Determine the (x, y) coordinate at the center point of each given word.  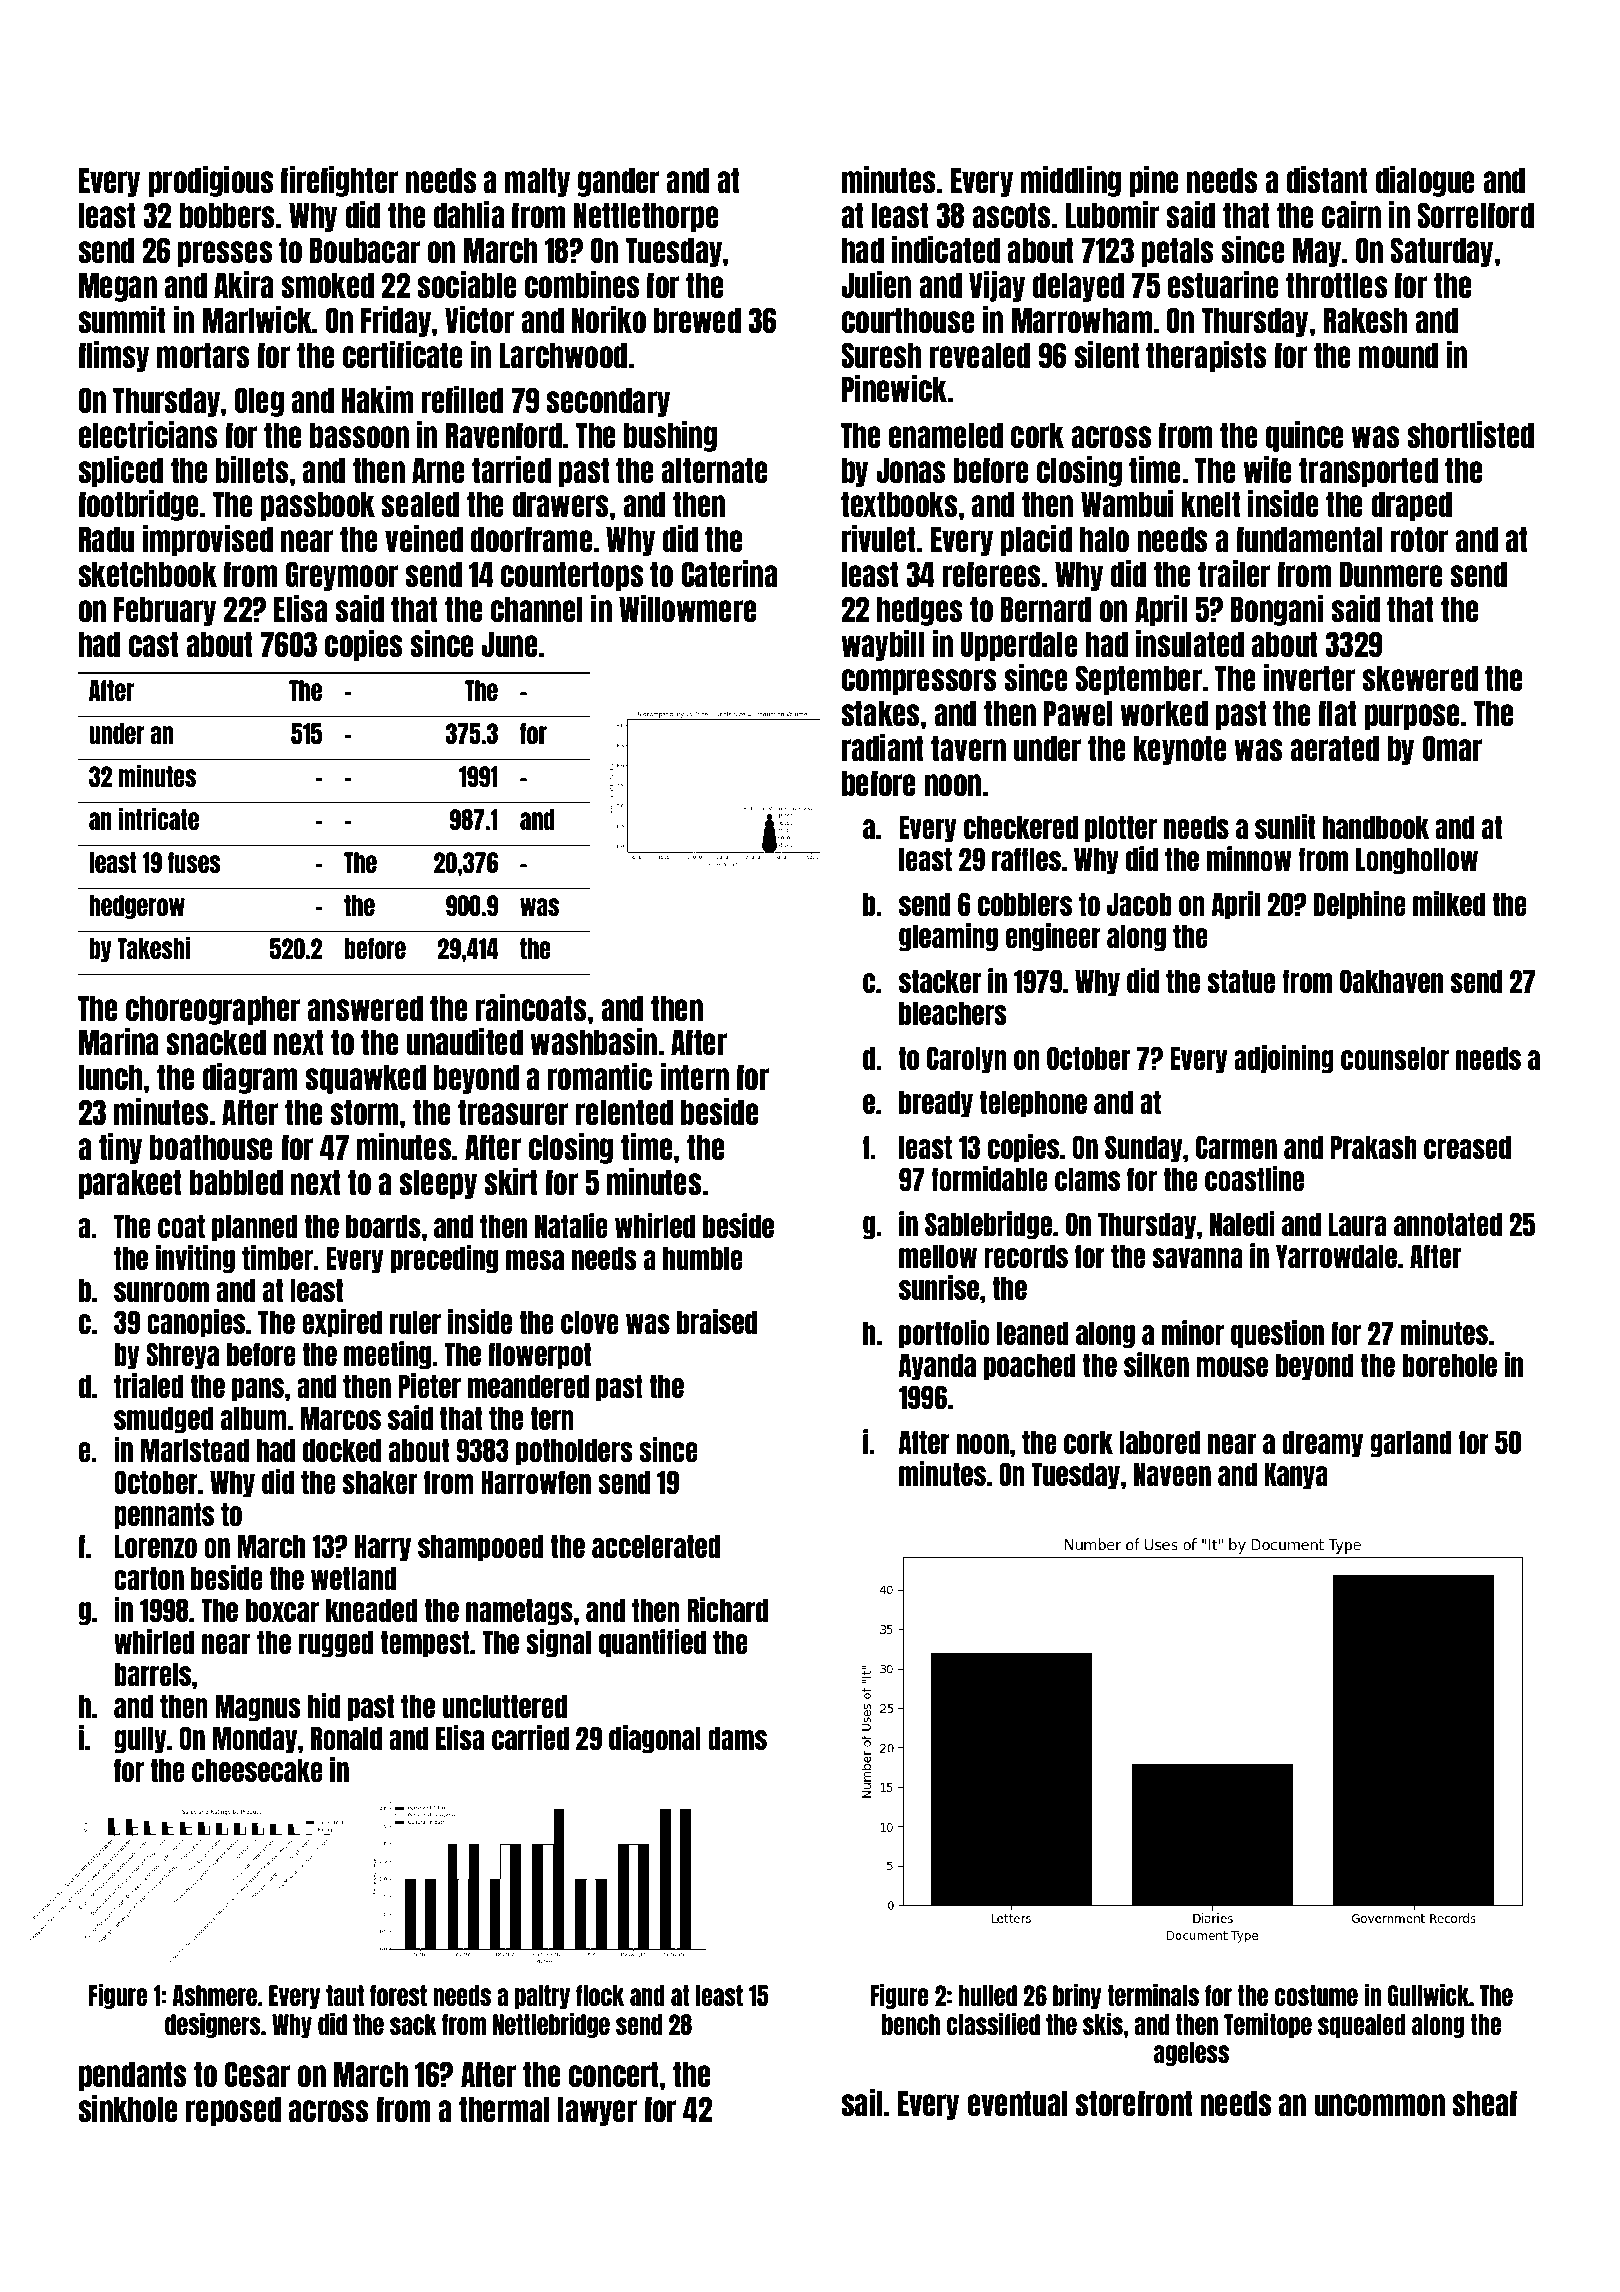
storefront (1134, 2103)
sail (861, 2102)
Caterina (729, 573)
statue (1241, 981)
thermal (504, 2109)
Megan (118, 287)
